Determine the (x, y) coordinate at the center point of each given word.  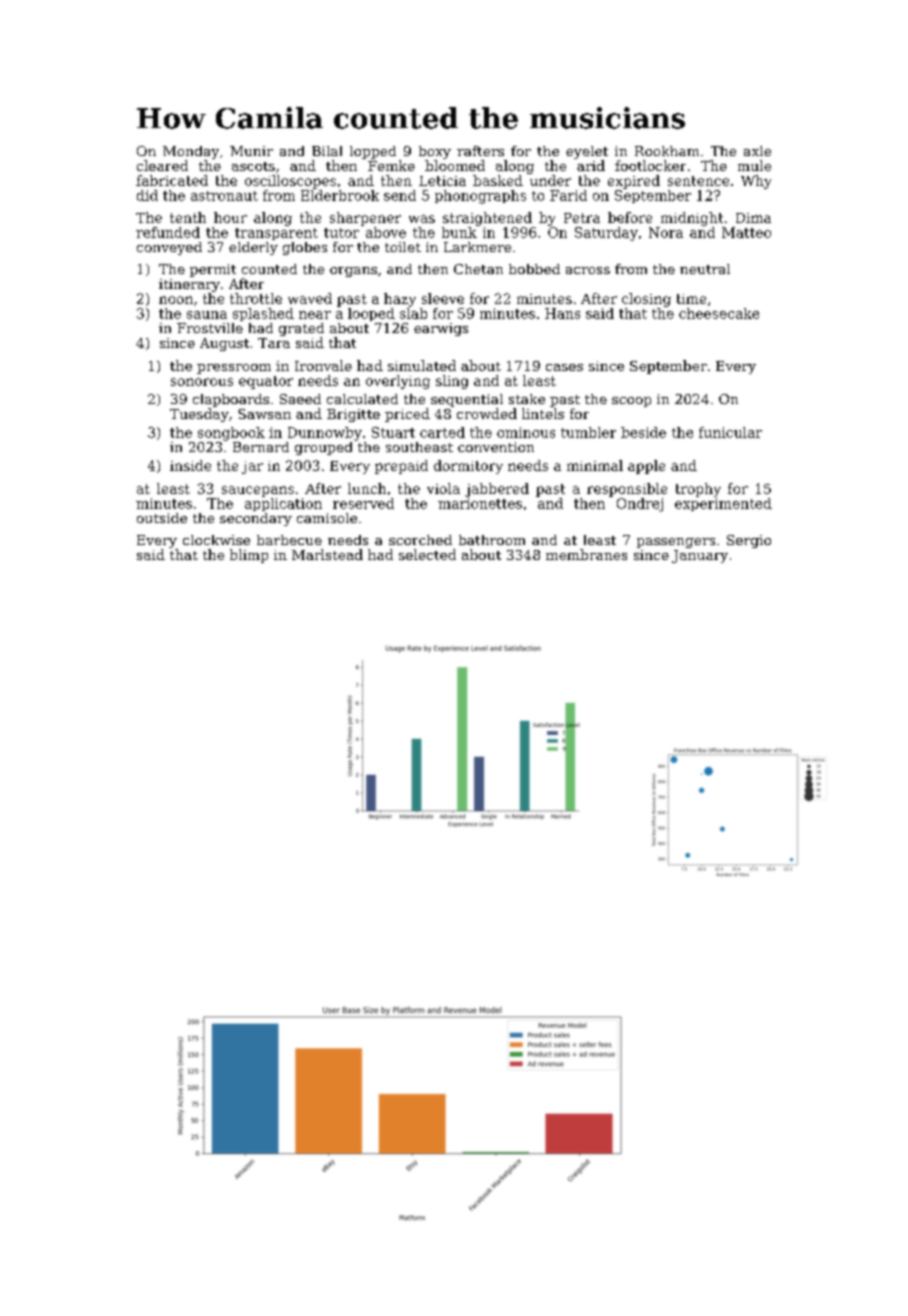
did (147, 195)
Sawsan (264, 414)
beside (643, 432)
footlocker (650, 165)
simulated (422, 365)
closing (646, 300)
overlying (398, 382)
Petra (582, 218)
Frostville (210, 328)
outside (162, 518)
